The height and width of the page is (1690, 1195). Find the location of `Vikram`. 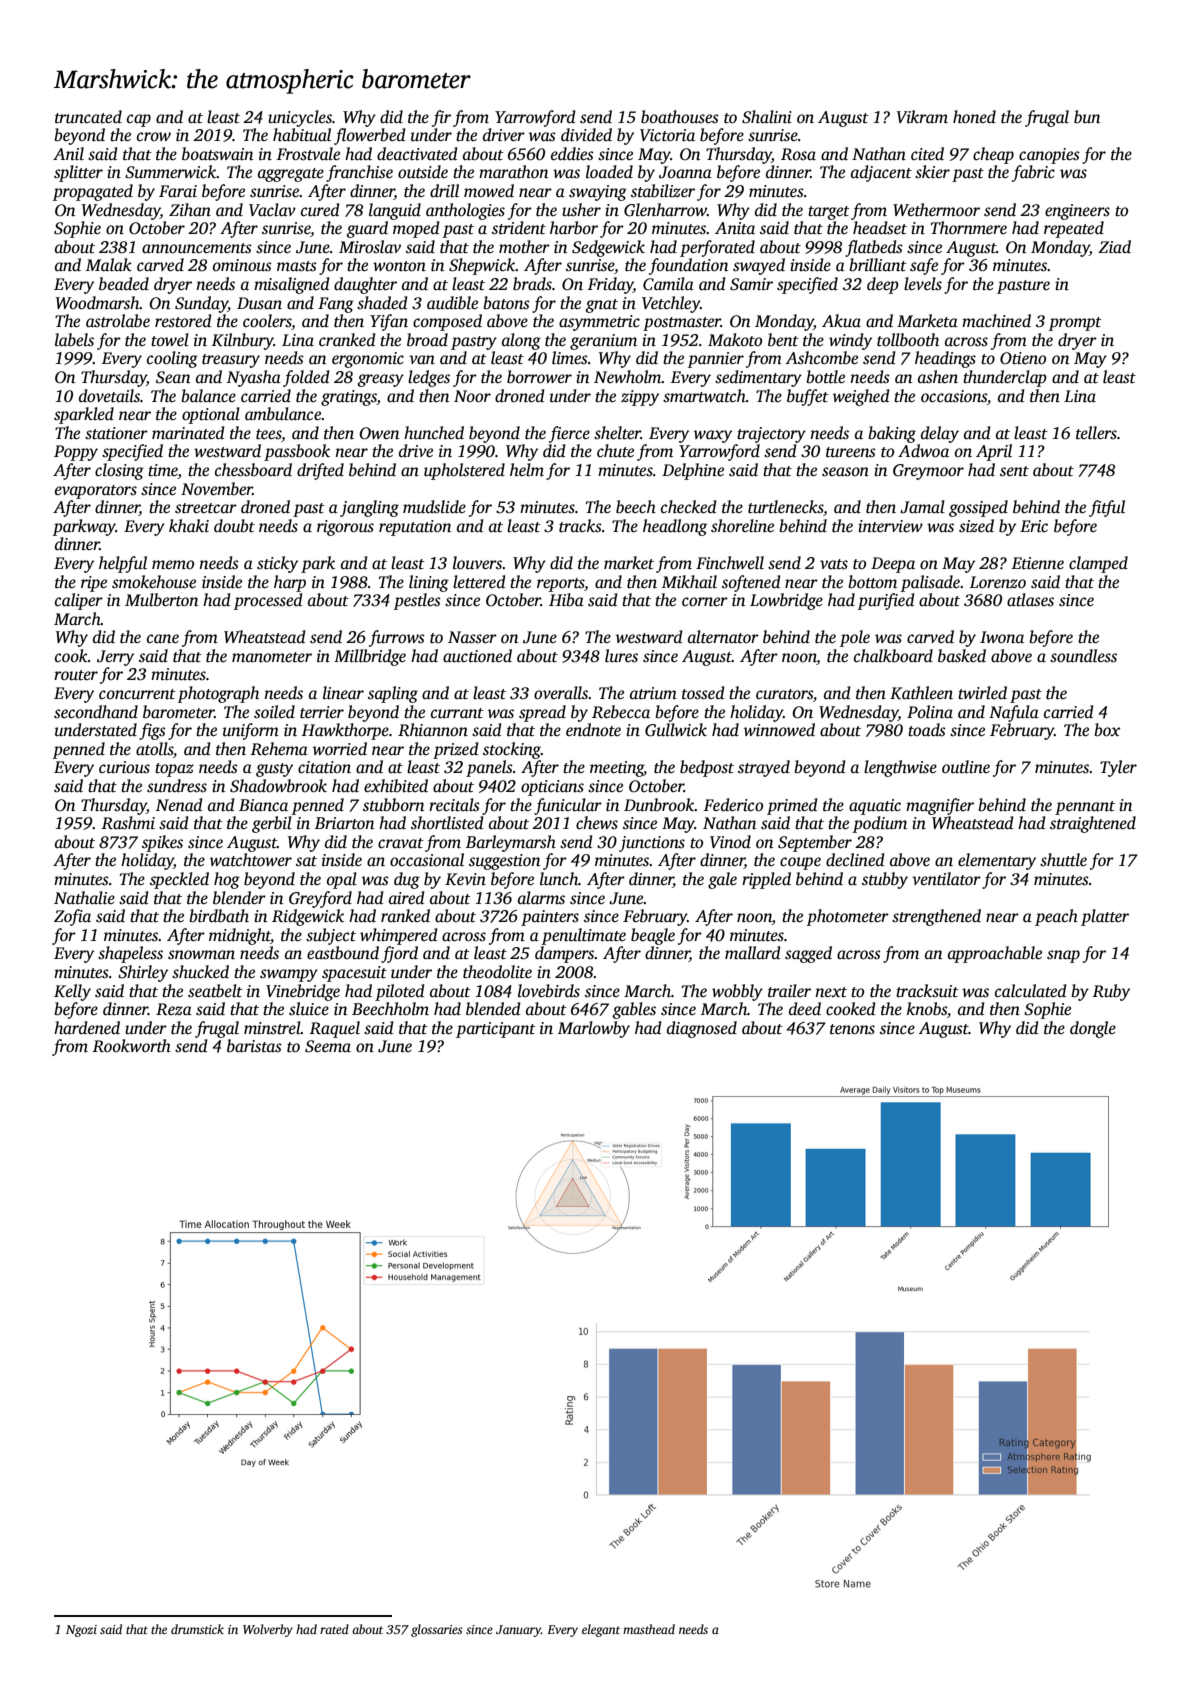

Vikram is located at coordinates (922, 116).
